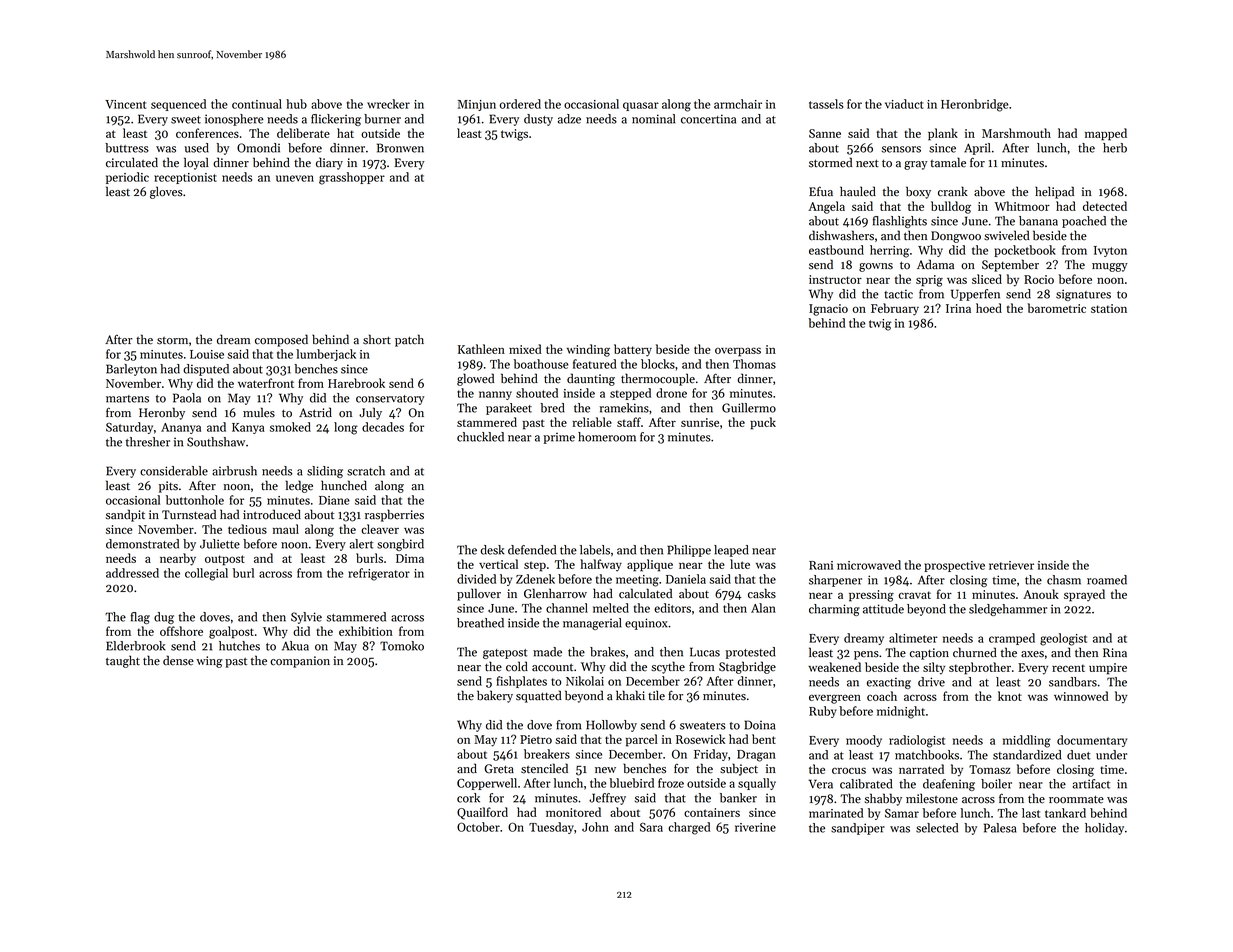 The image size is (1233, 952). What do you see at coordinates (1027, 741) in the document?
I see `middling` at bounding box center [1027, 741].
